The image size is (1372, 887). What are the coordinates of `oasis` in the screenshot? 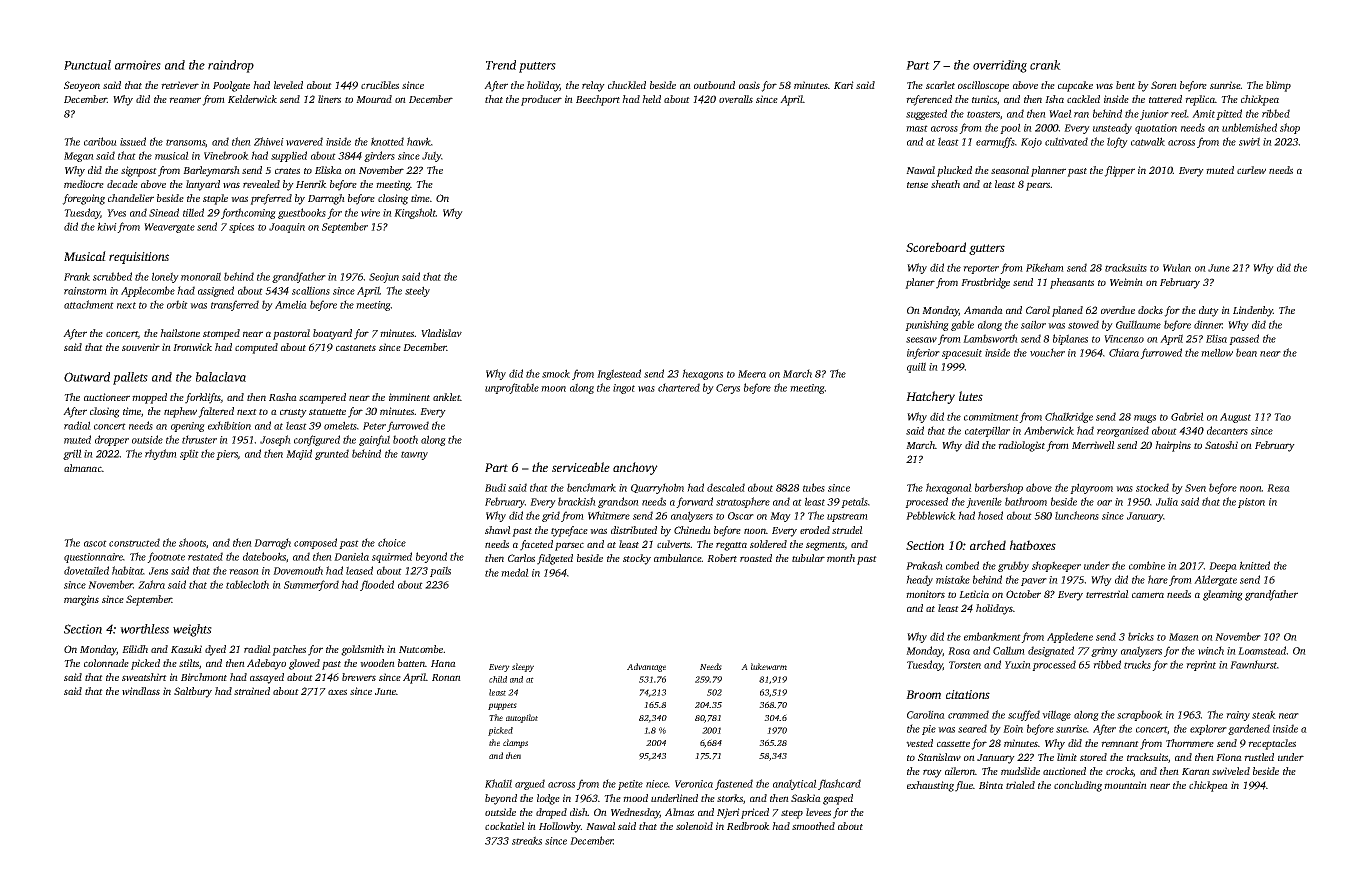 It's located at (749, 85).
